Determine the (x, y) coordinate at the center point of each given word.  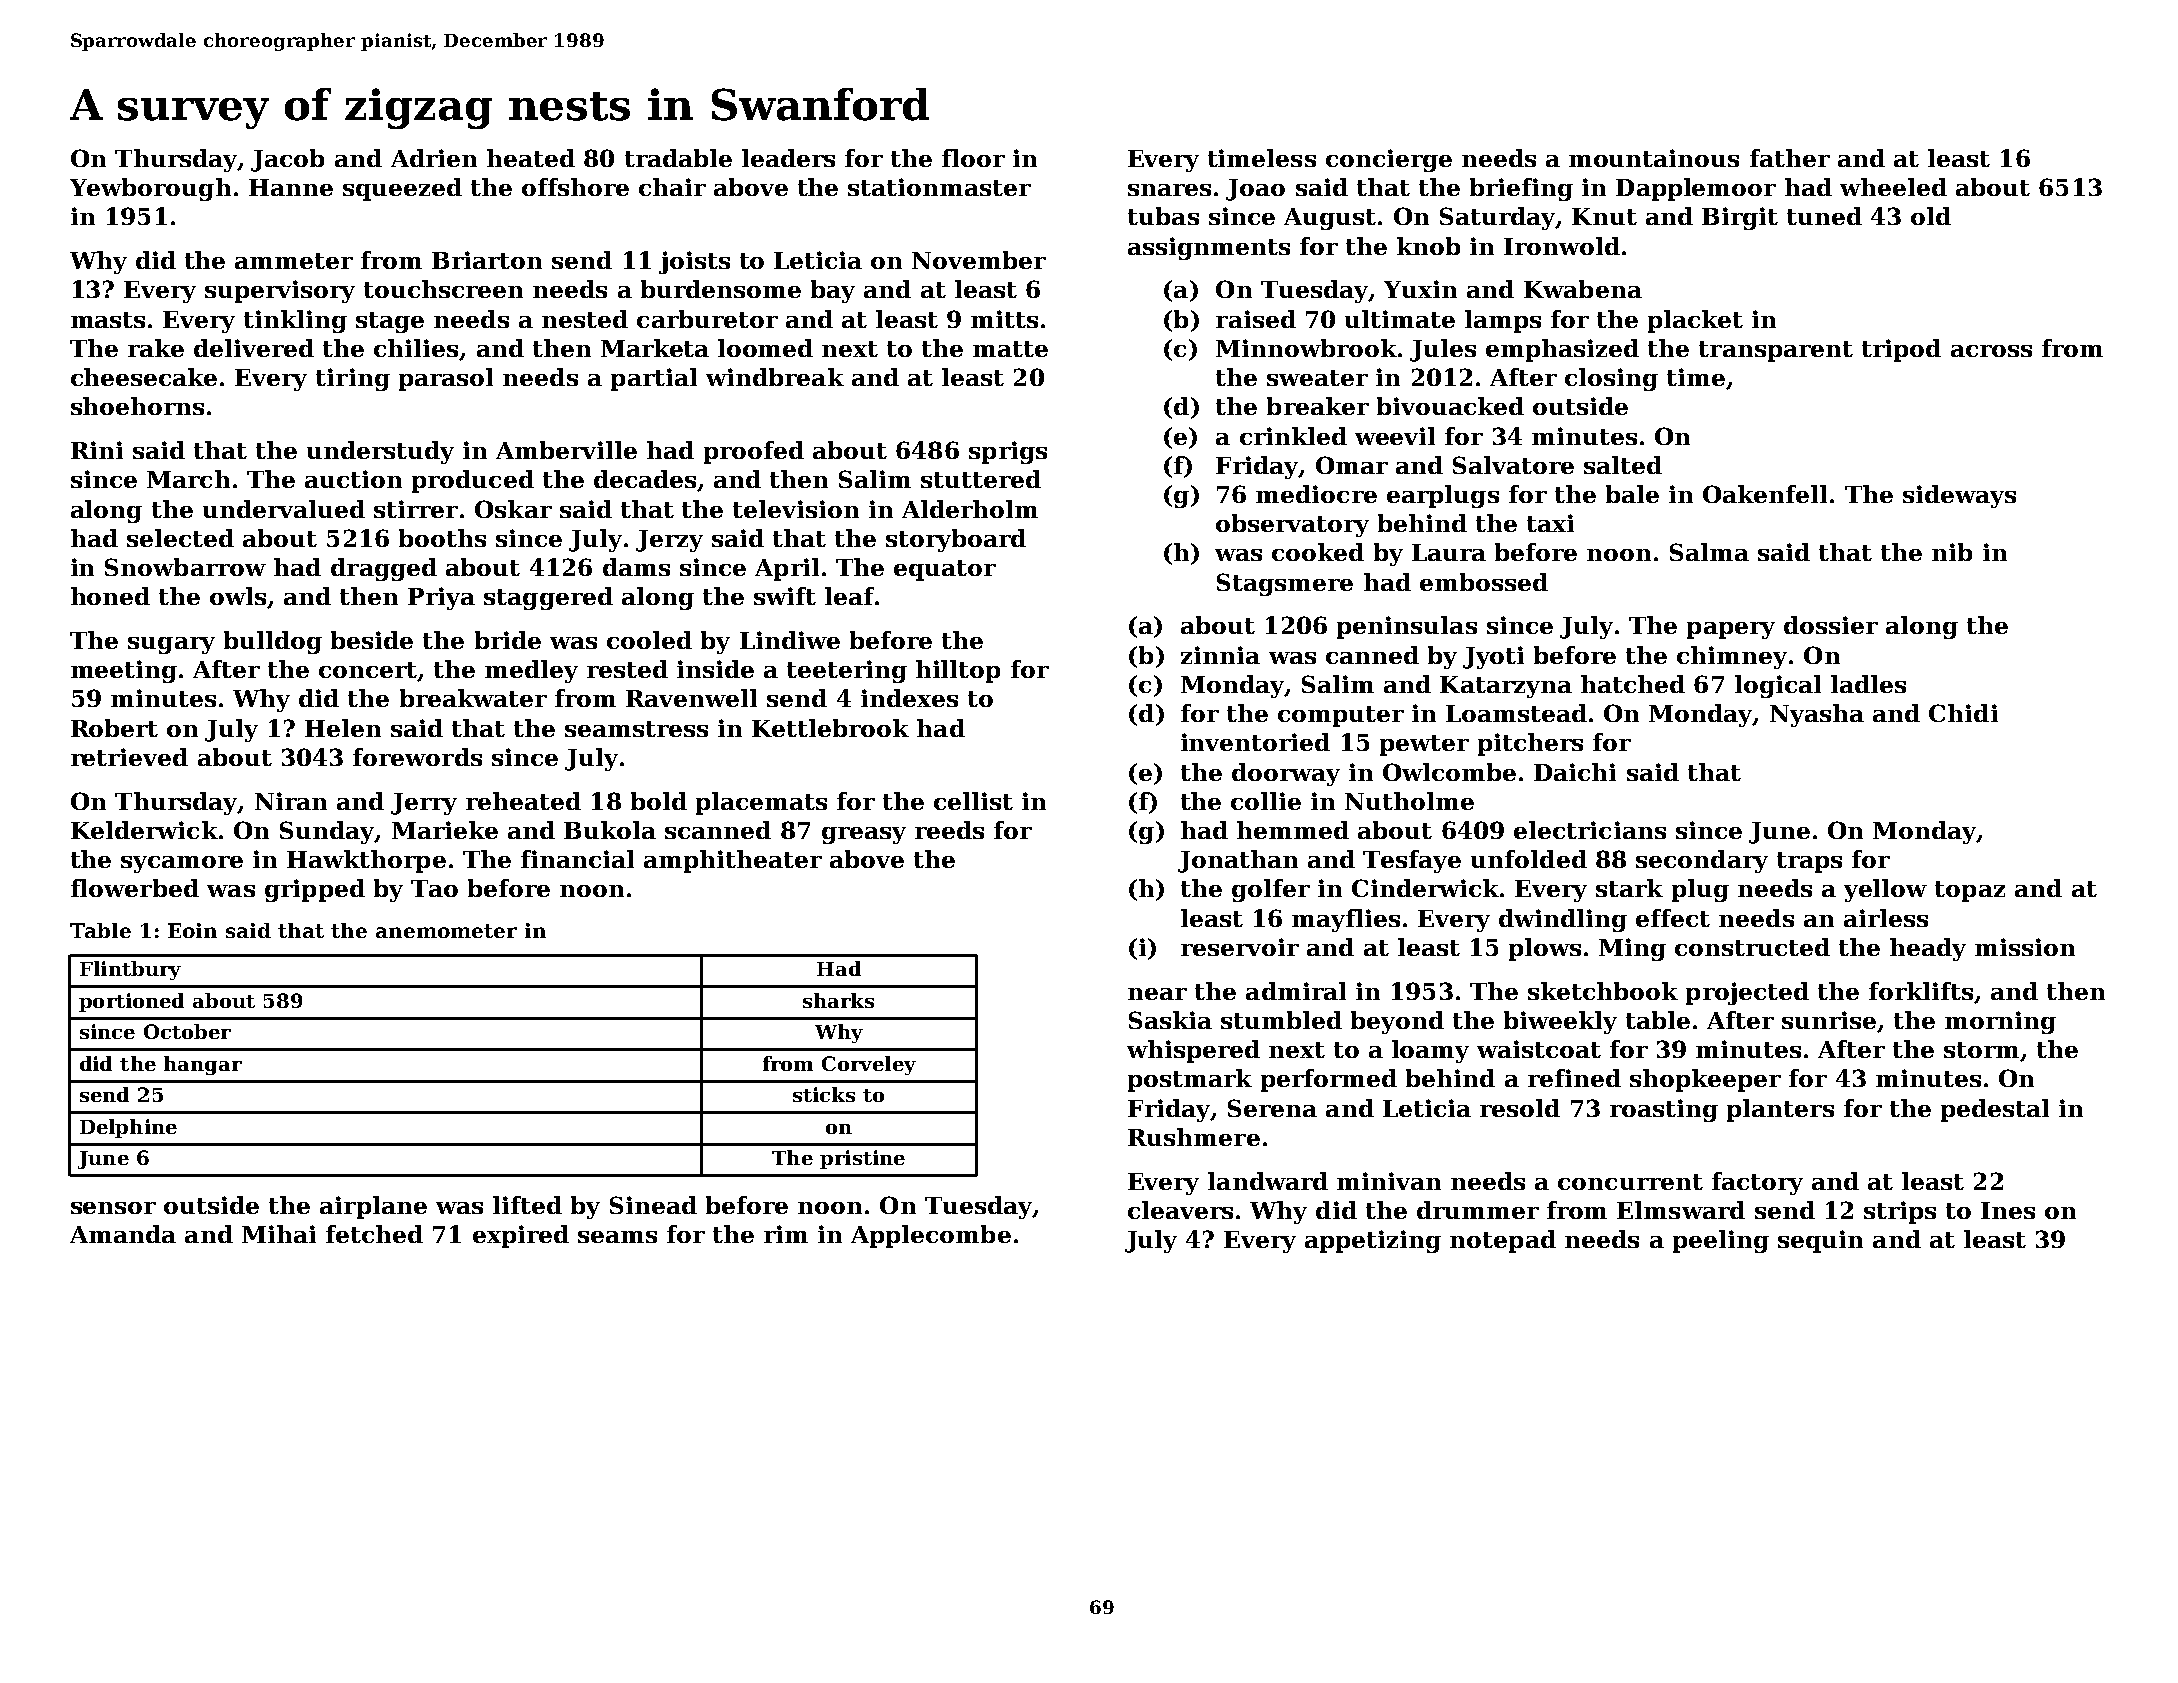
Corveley (869, 1065)
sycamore (182, 864)
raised (1256, 319)
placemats (761, 803)
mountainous (1654, 158)
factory (1757, 1183)
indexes (909, 698)
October (187, 1031)
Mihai (279, 1234)
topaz (1970, 891)
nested (585, 319)
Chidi (1963, 713)
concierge (1389, 160)
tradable (678, 158)
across (1991, 351)
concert (368, 671)
